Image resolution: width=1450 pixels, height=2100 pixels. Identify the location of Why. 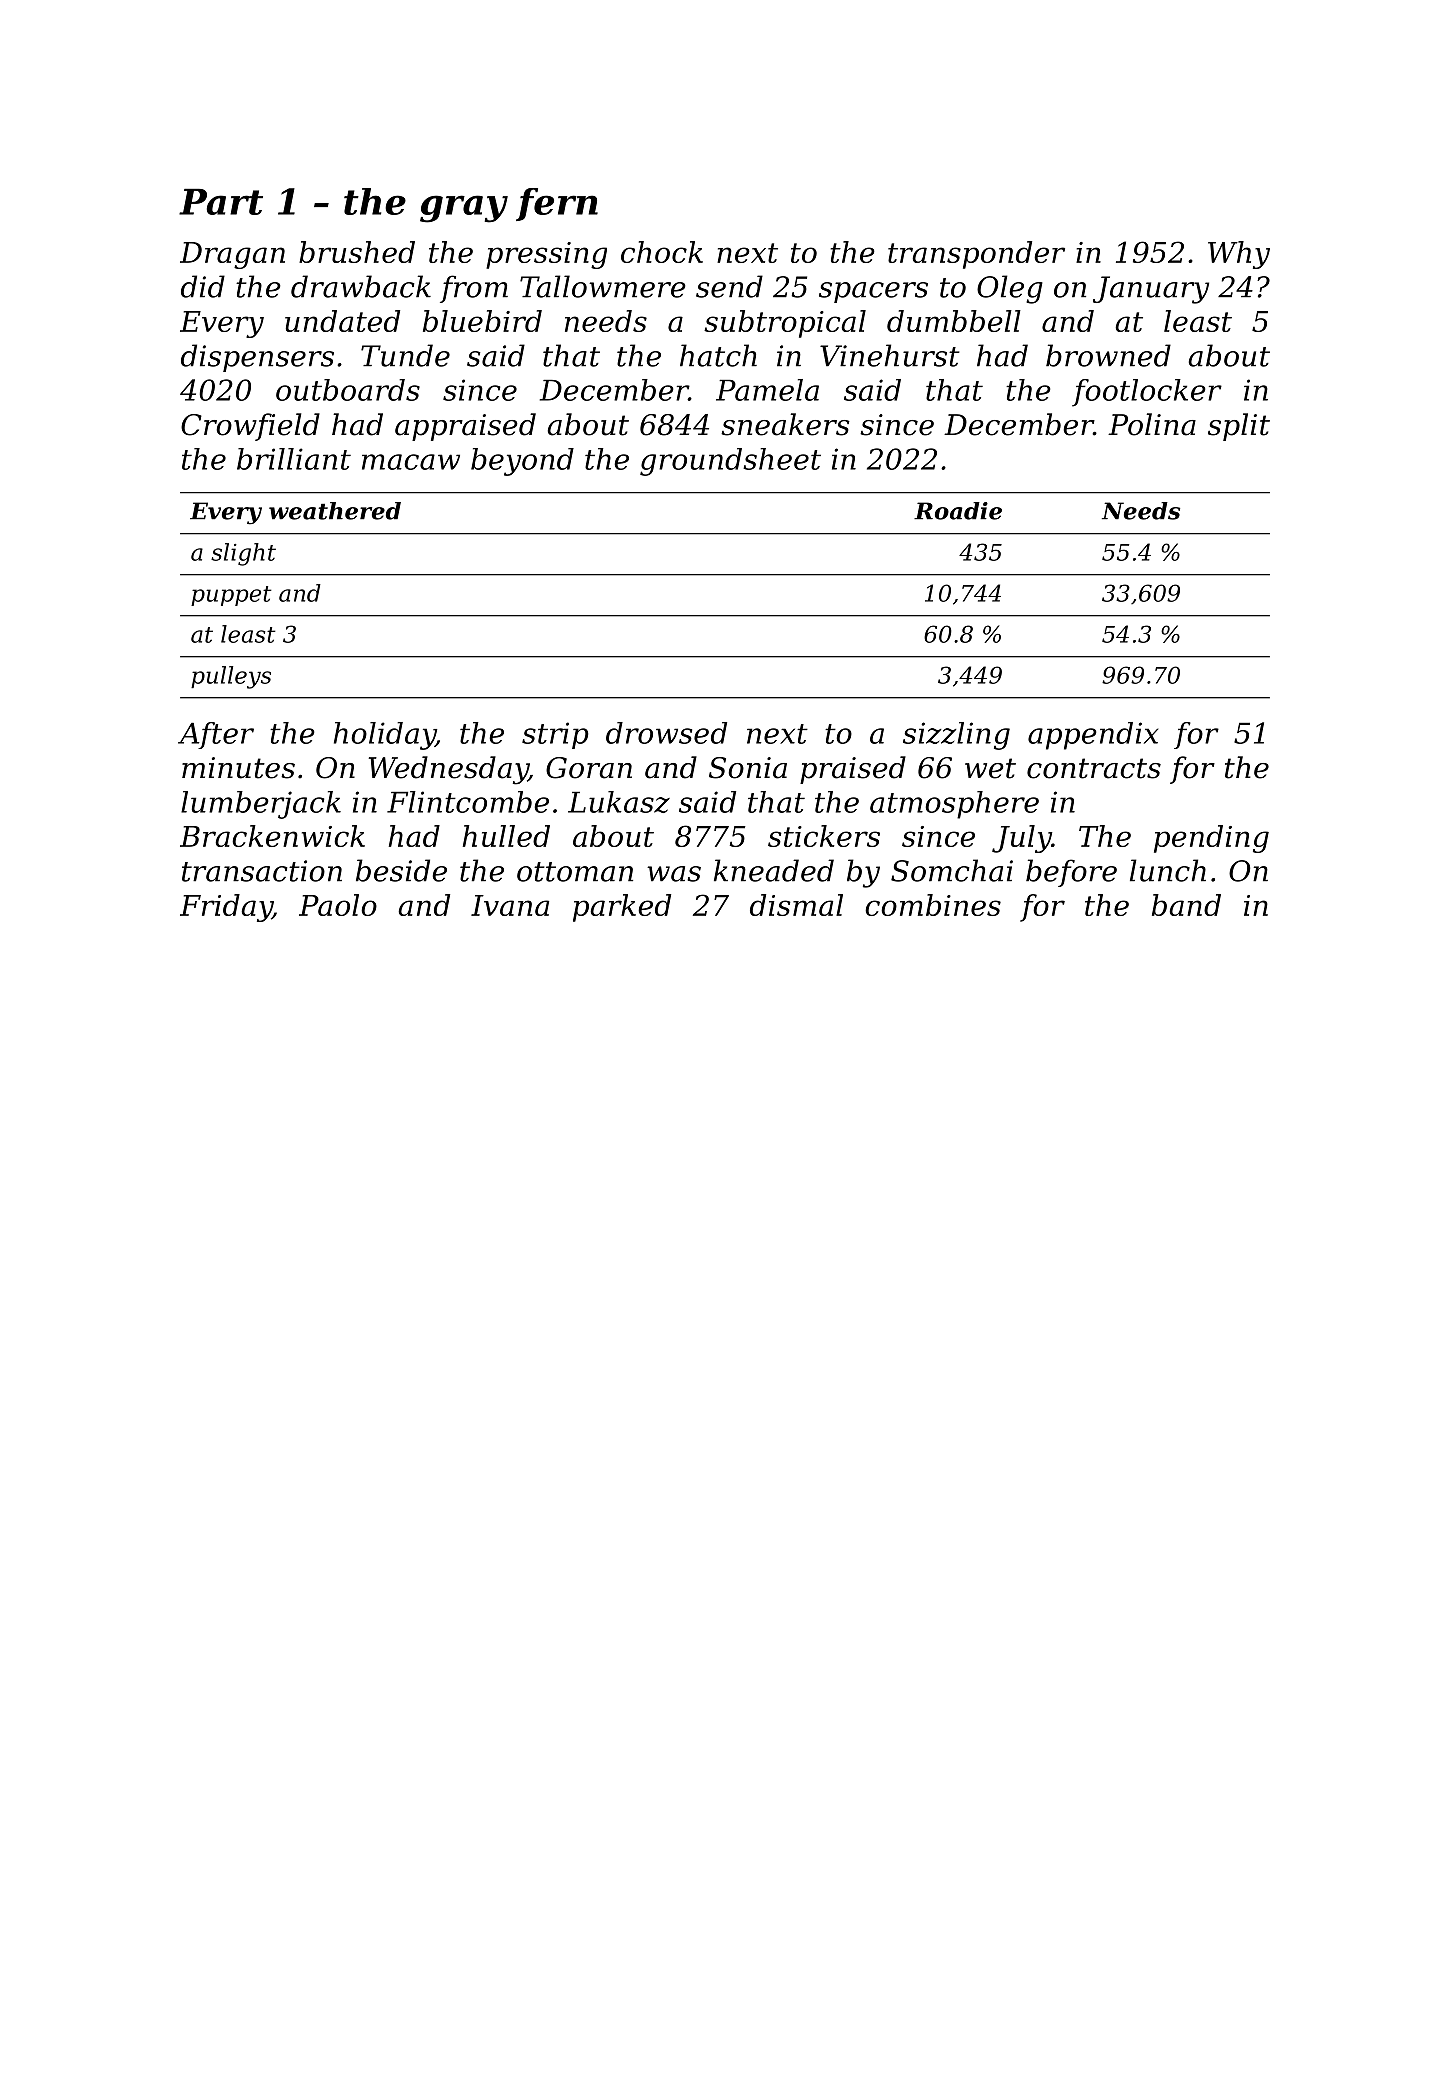
(1239, 255).
